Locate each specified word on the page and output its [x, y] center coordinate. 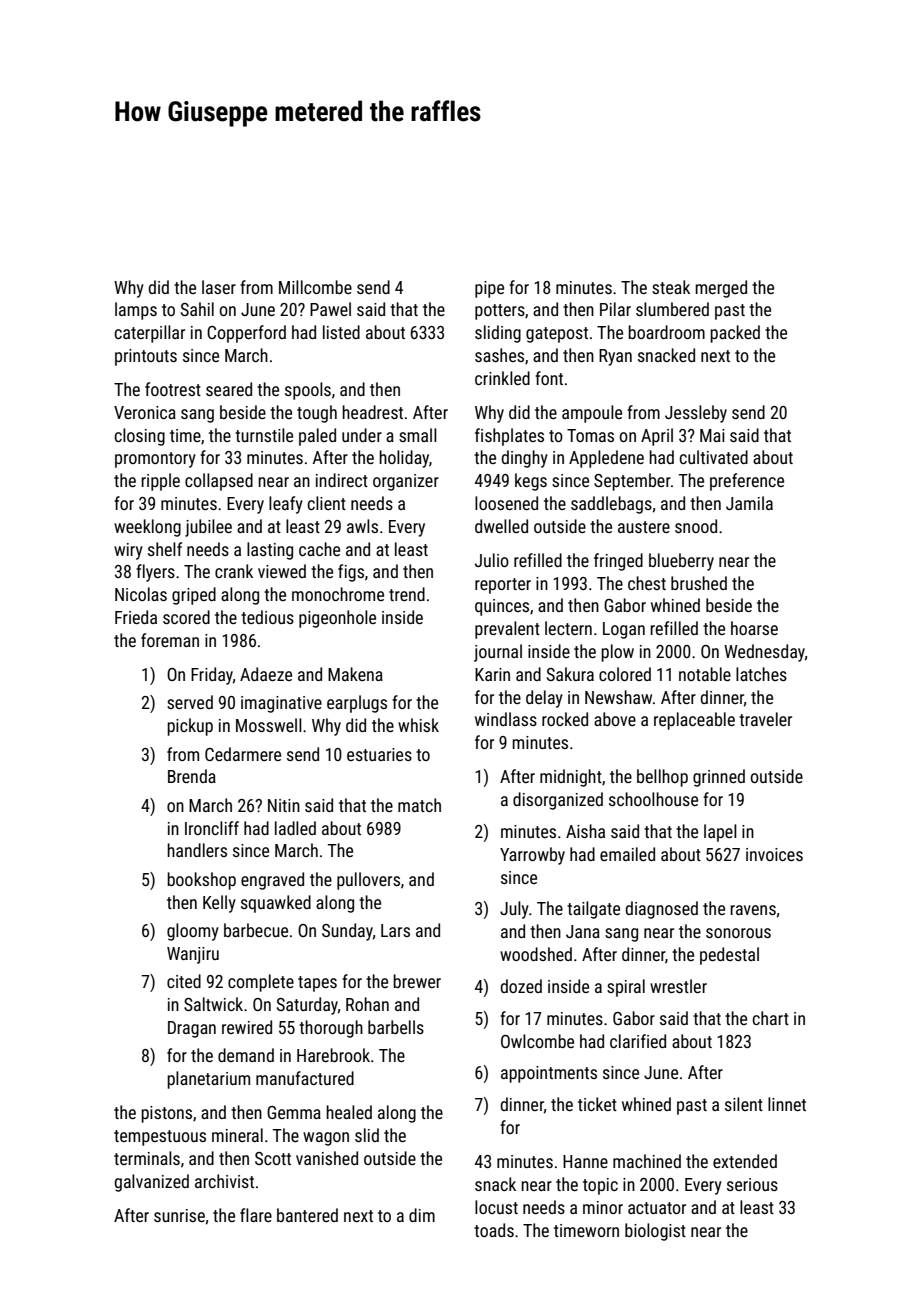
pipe [489, 289]
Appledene [606, 459]
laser [219, 287]
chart [771, 1018]
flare [256, 1215]
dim [422, 1215]
